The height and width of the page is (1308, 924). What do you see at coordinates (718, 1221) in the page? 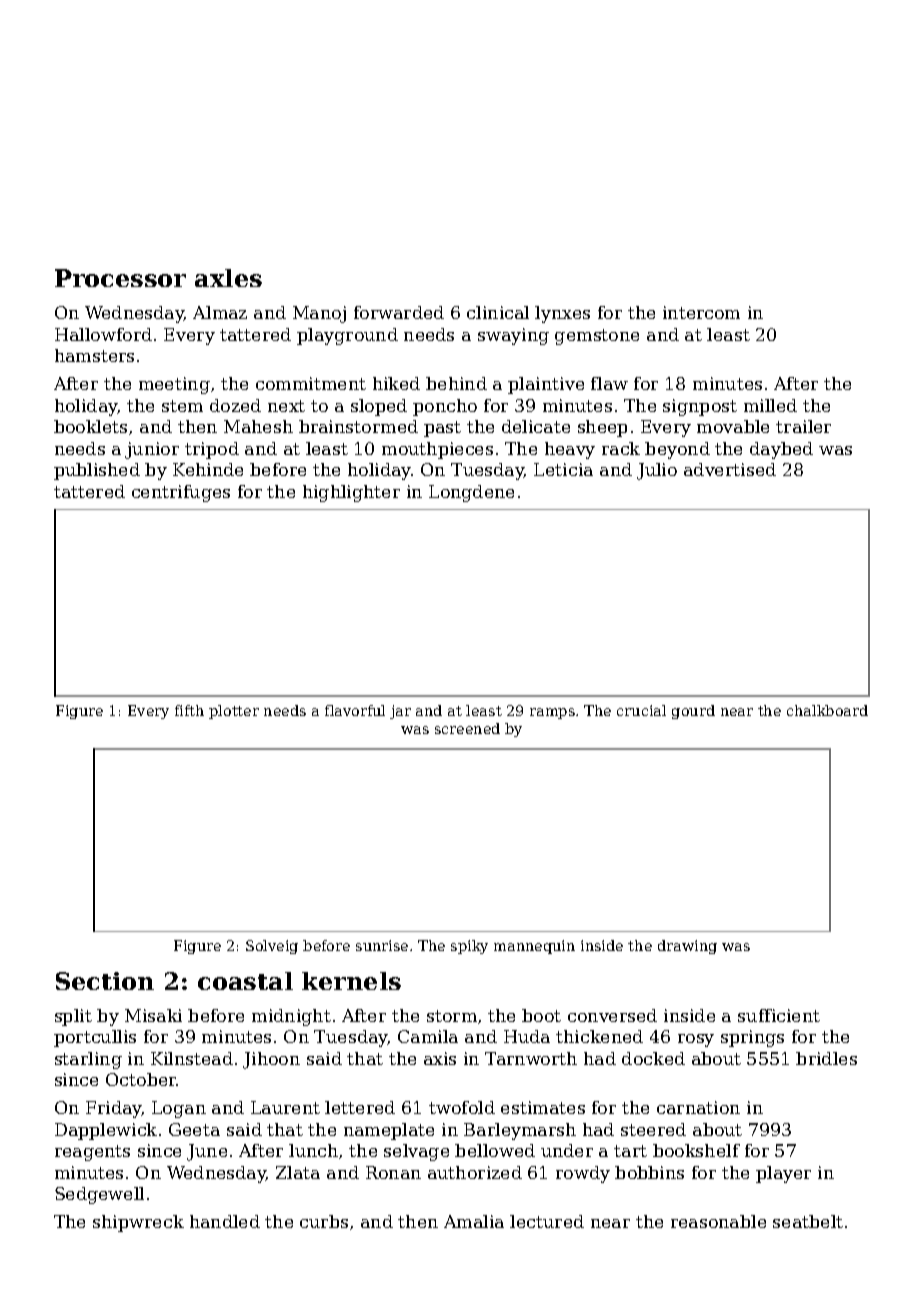
I see `reasonable` at bounding box center [718, 1221].
